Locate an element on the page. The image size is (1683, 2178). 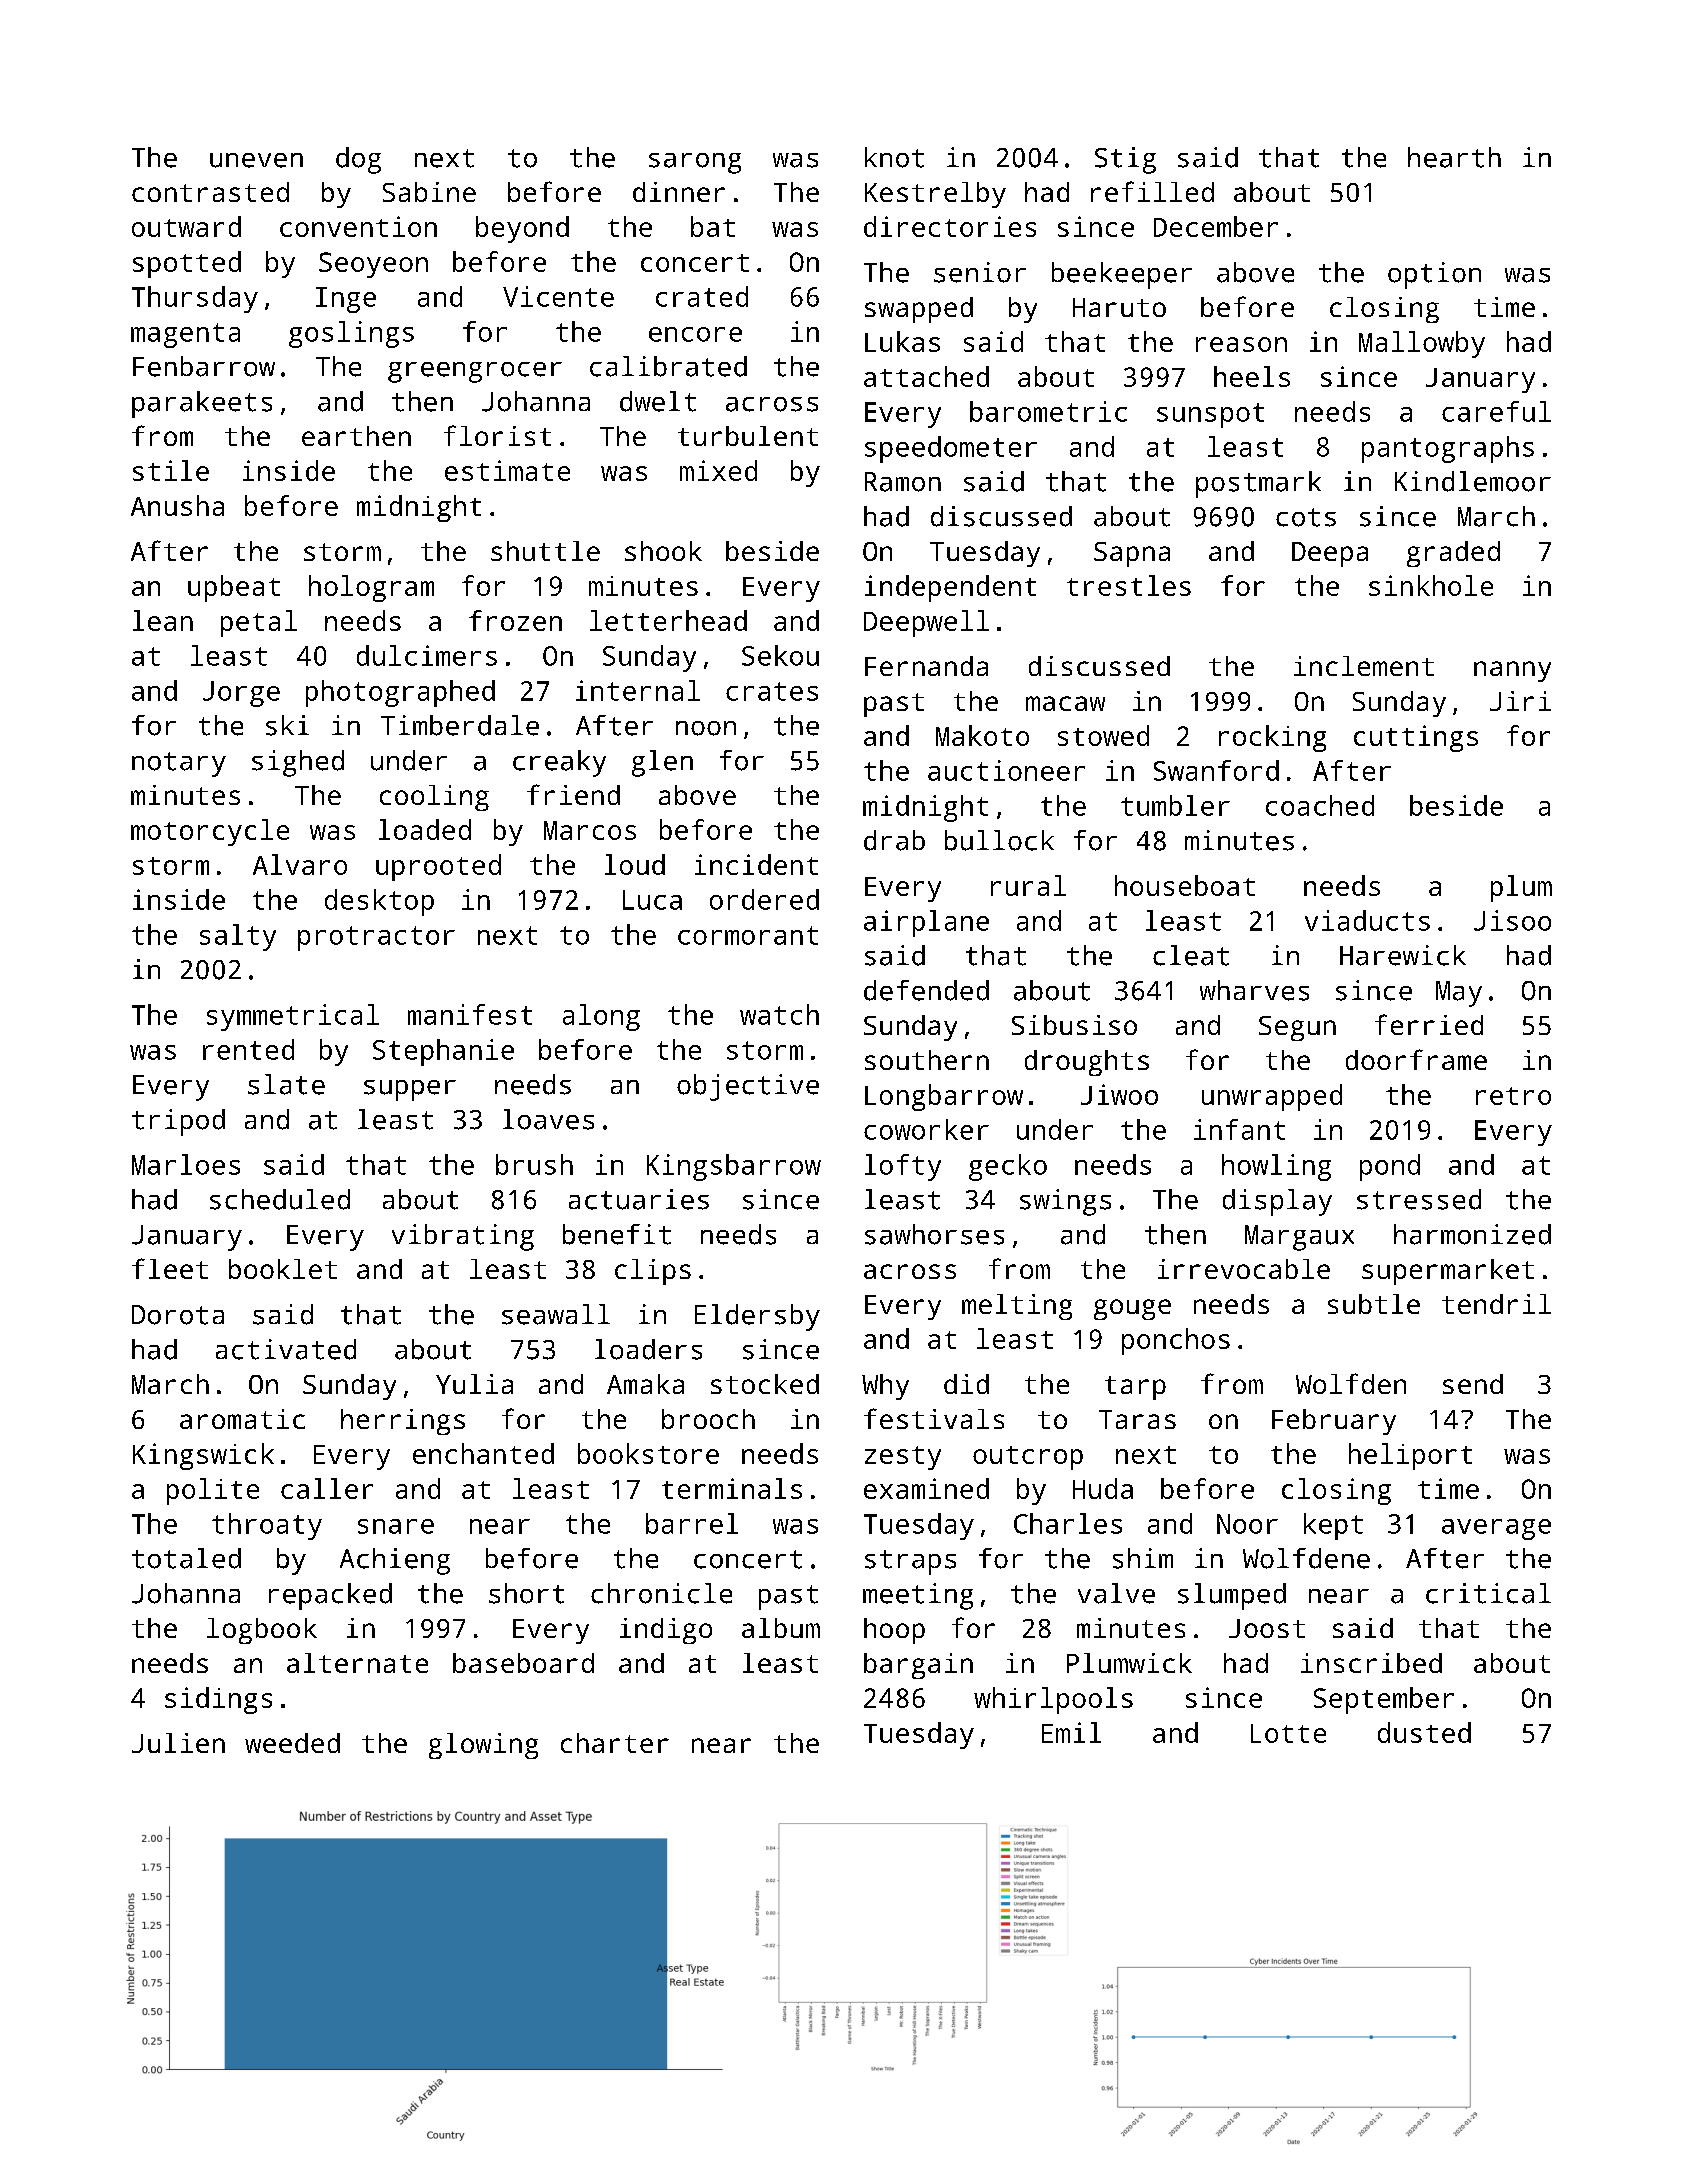
Jisoo is located at coordinates (1512, 920).
